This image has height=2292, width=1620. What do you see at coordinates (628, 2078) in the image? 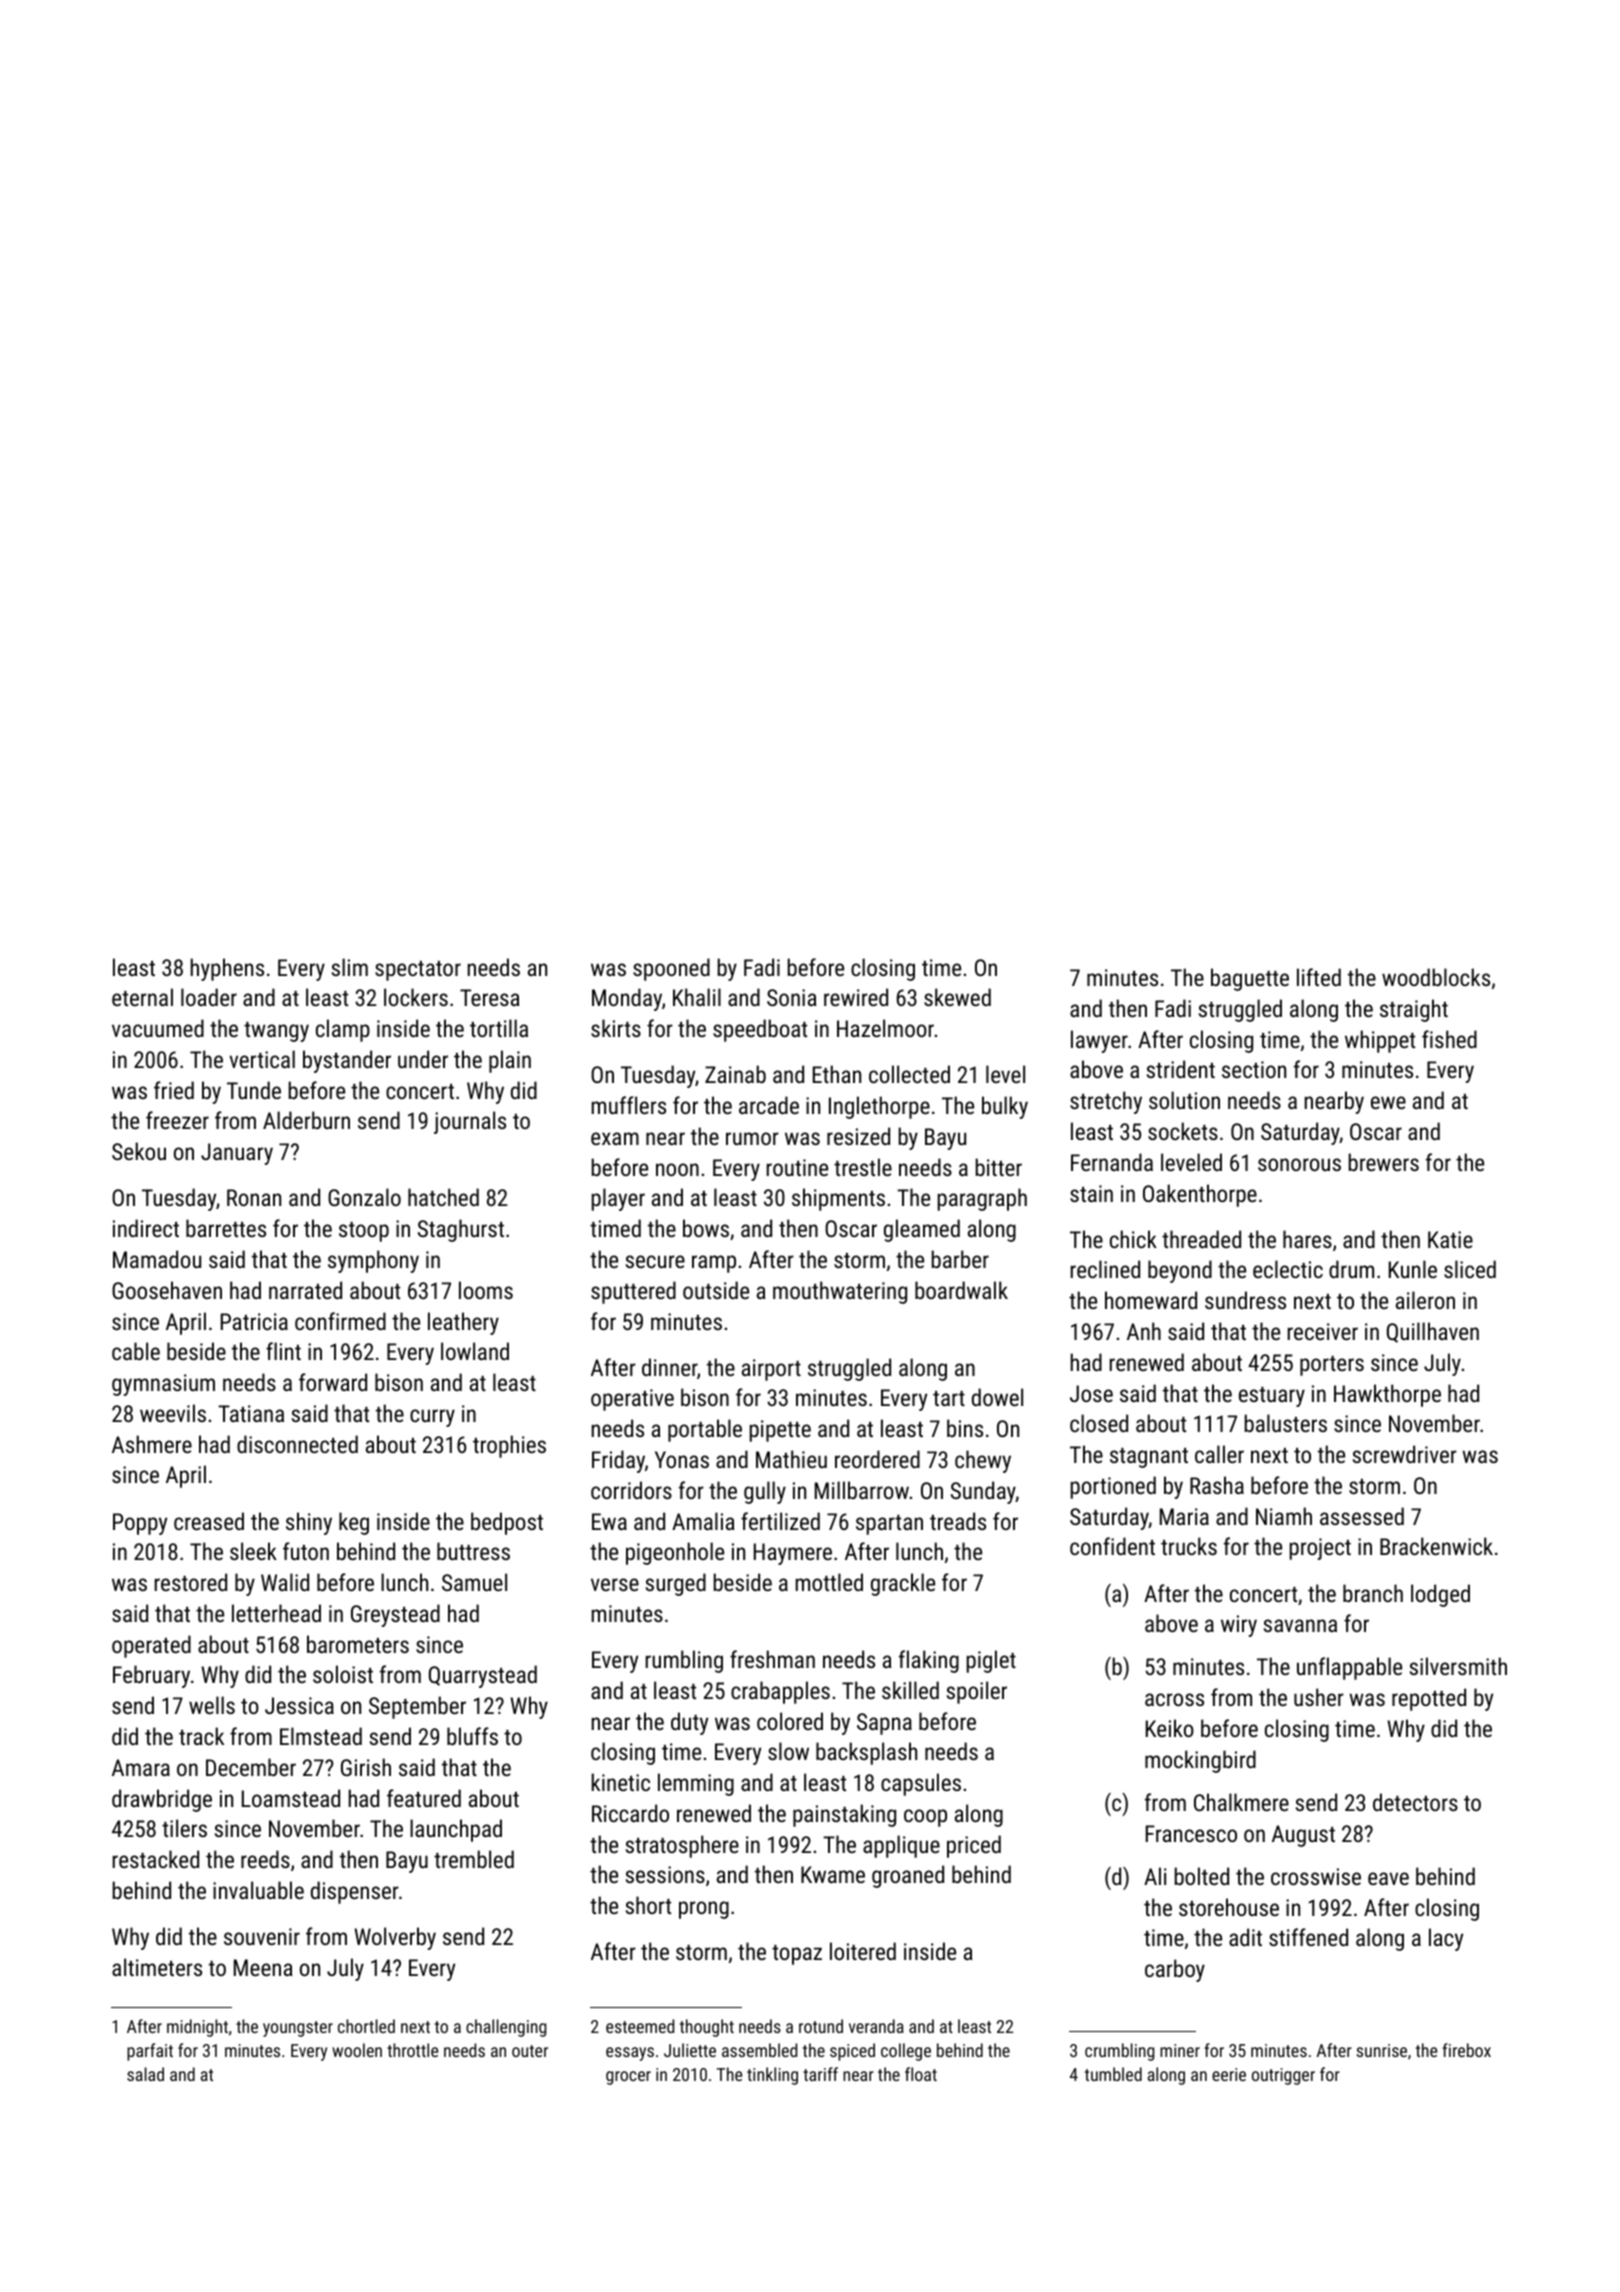
I see `grocer` at bounding box center [628, 2078].
